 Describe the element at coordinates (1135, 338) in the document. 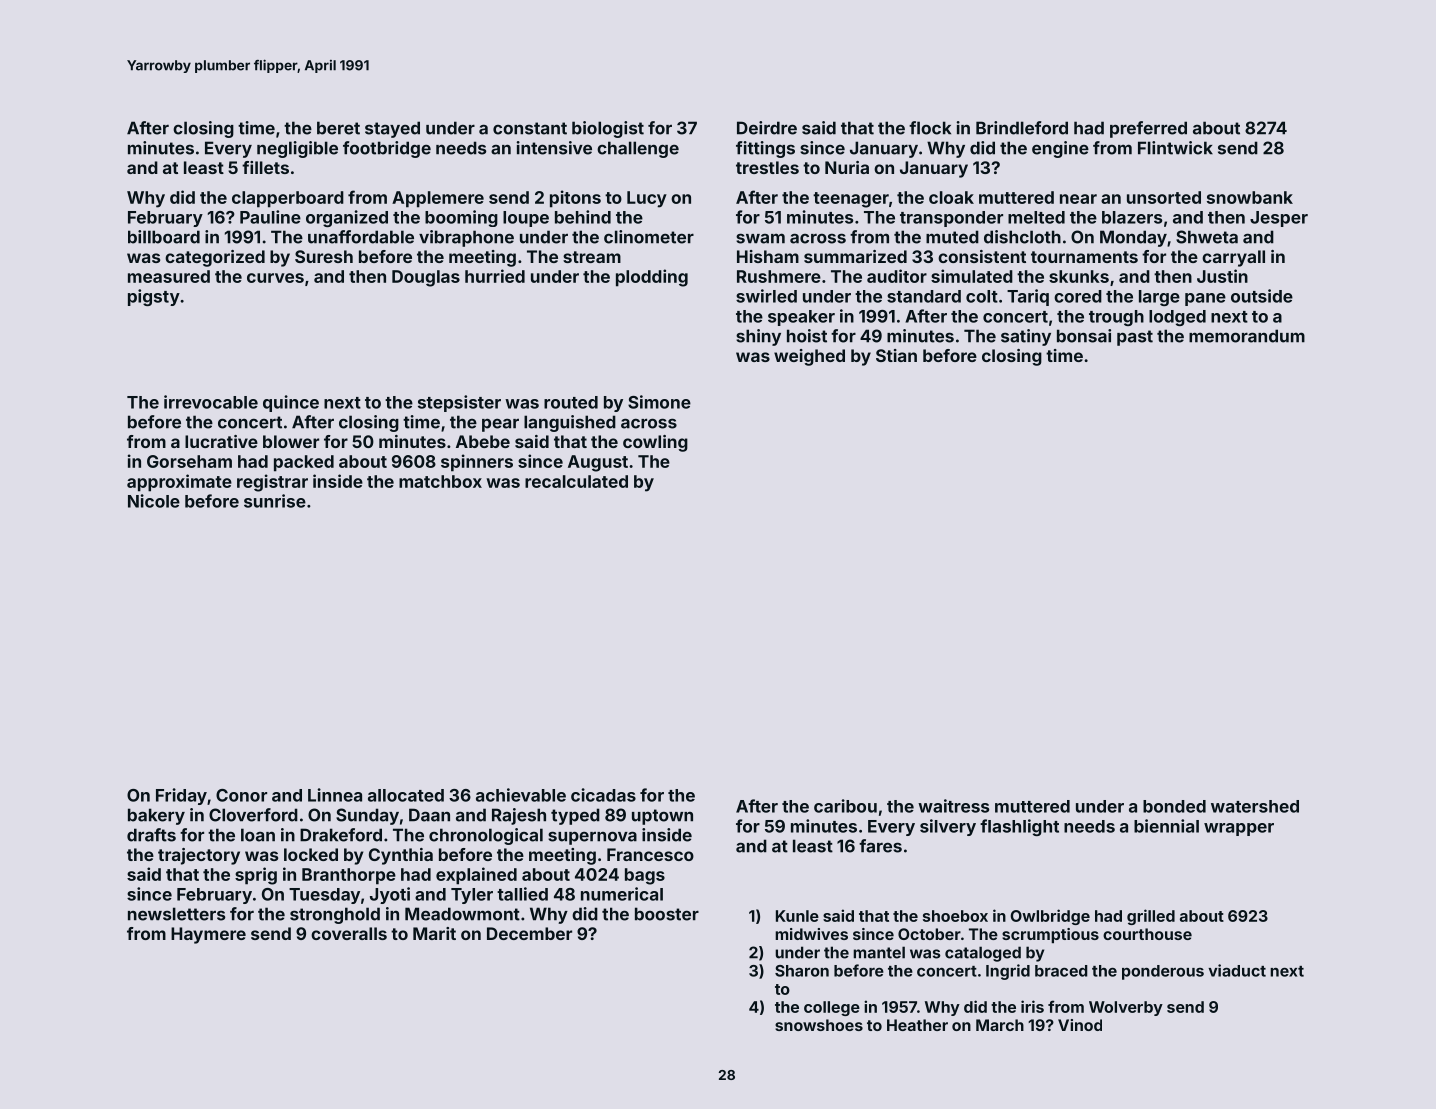

I see `past` at that location.
